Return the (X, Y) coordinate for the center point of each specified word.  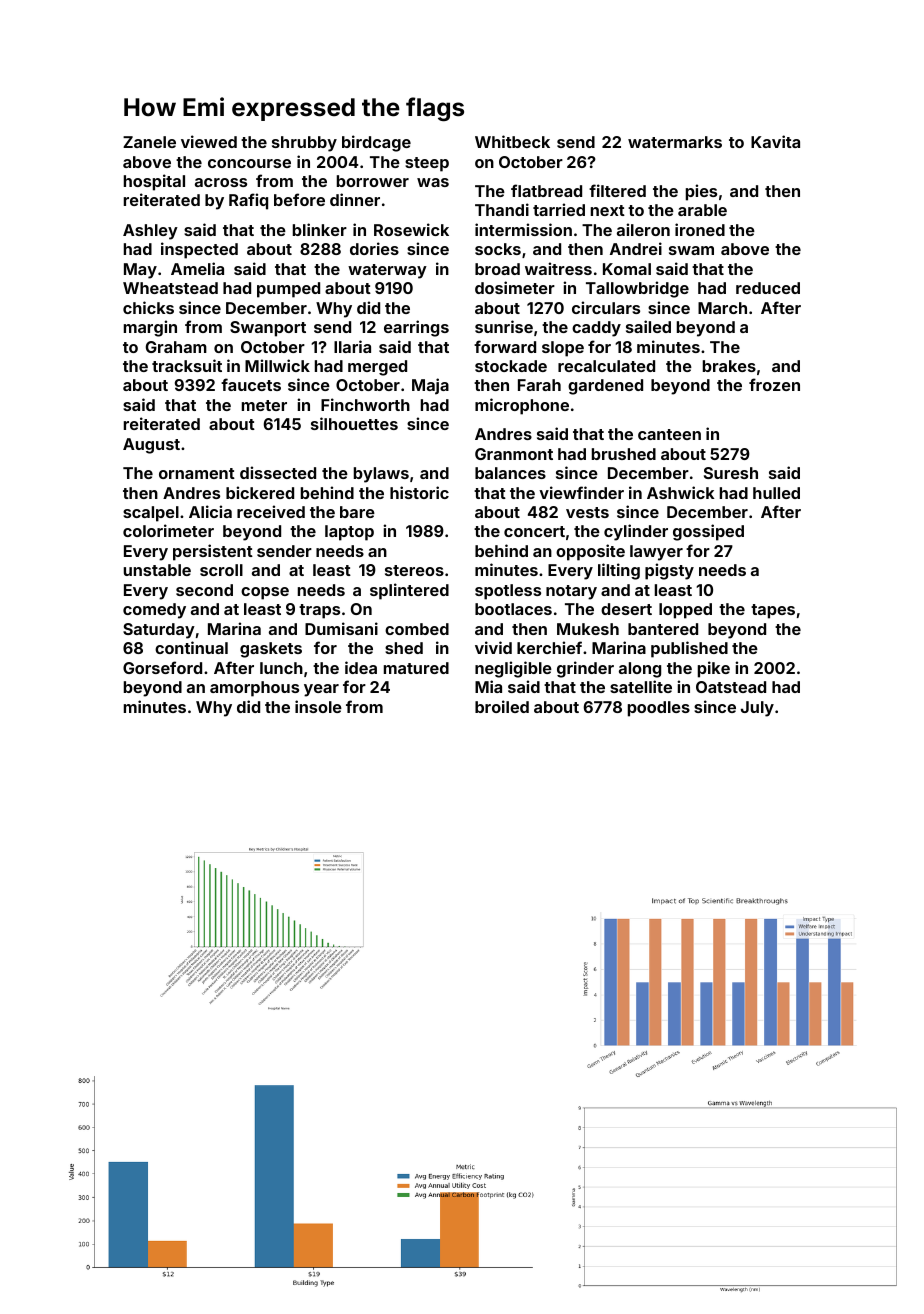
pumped (288, 290)
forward (505, 346)
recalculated (606, 366)
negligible (513, 669)
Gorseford (162, 667)
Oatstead (731, 687)
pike (714, 669)
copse (265, 593)
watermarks (675, 142)
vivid (493, 647)
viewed (209, 141)
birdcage (376, 143)
